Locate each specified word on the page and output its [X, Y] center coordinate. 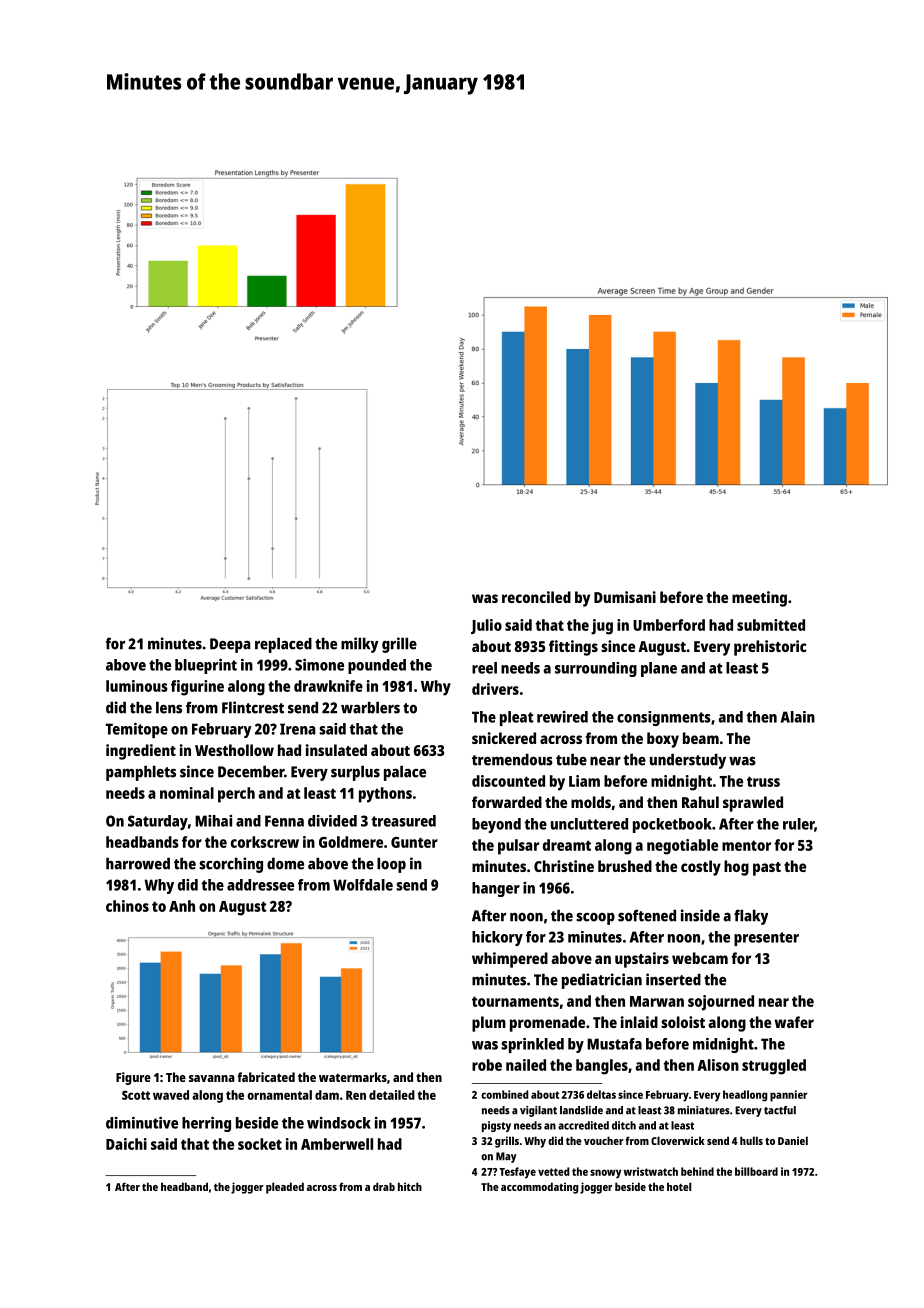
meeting [759, 599]
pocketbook [672, 825]
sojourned [721, 1003]
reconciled [536, 597]
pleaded [285, 1188]
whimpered [510, 960]
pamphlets [141, 773]
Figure [133, 1078]
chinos [127, 906]
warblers [370, 707]
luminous [137, 686]
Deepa [230, 645]
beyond [496, 825]
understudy [688, 761]
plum [489, 1024]
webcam [700, 958]
